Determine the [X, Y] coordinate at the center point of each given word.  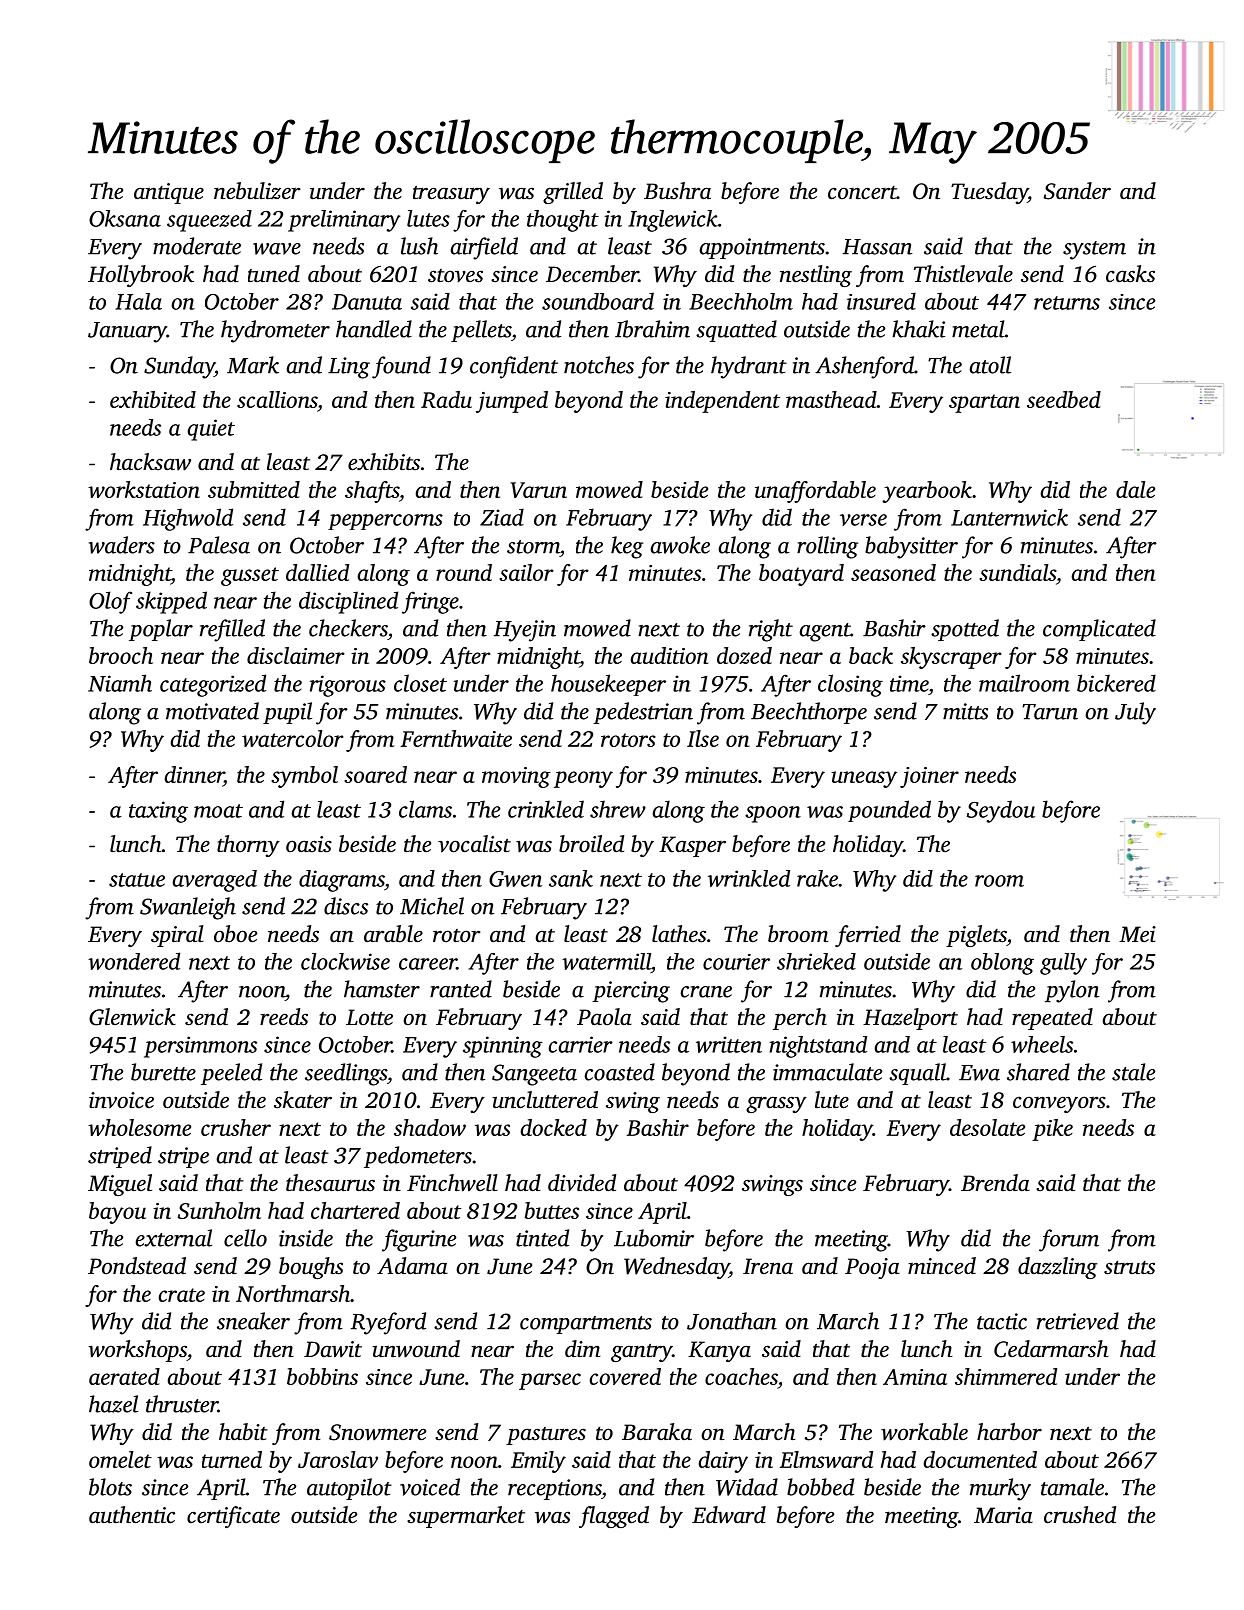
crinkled [546, 809]
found [401, 367]
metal [978, 329]
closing [850, 685]
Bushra [677, 191]
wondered [134, 961]
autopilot [349, 1489]
